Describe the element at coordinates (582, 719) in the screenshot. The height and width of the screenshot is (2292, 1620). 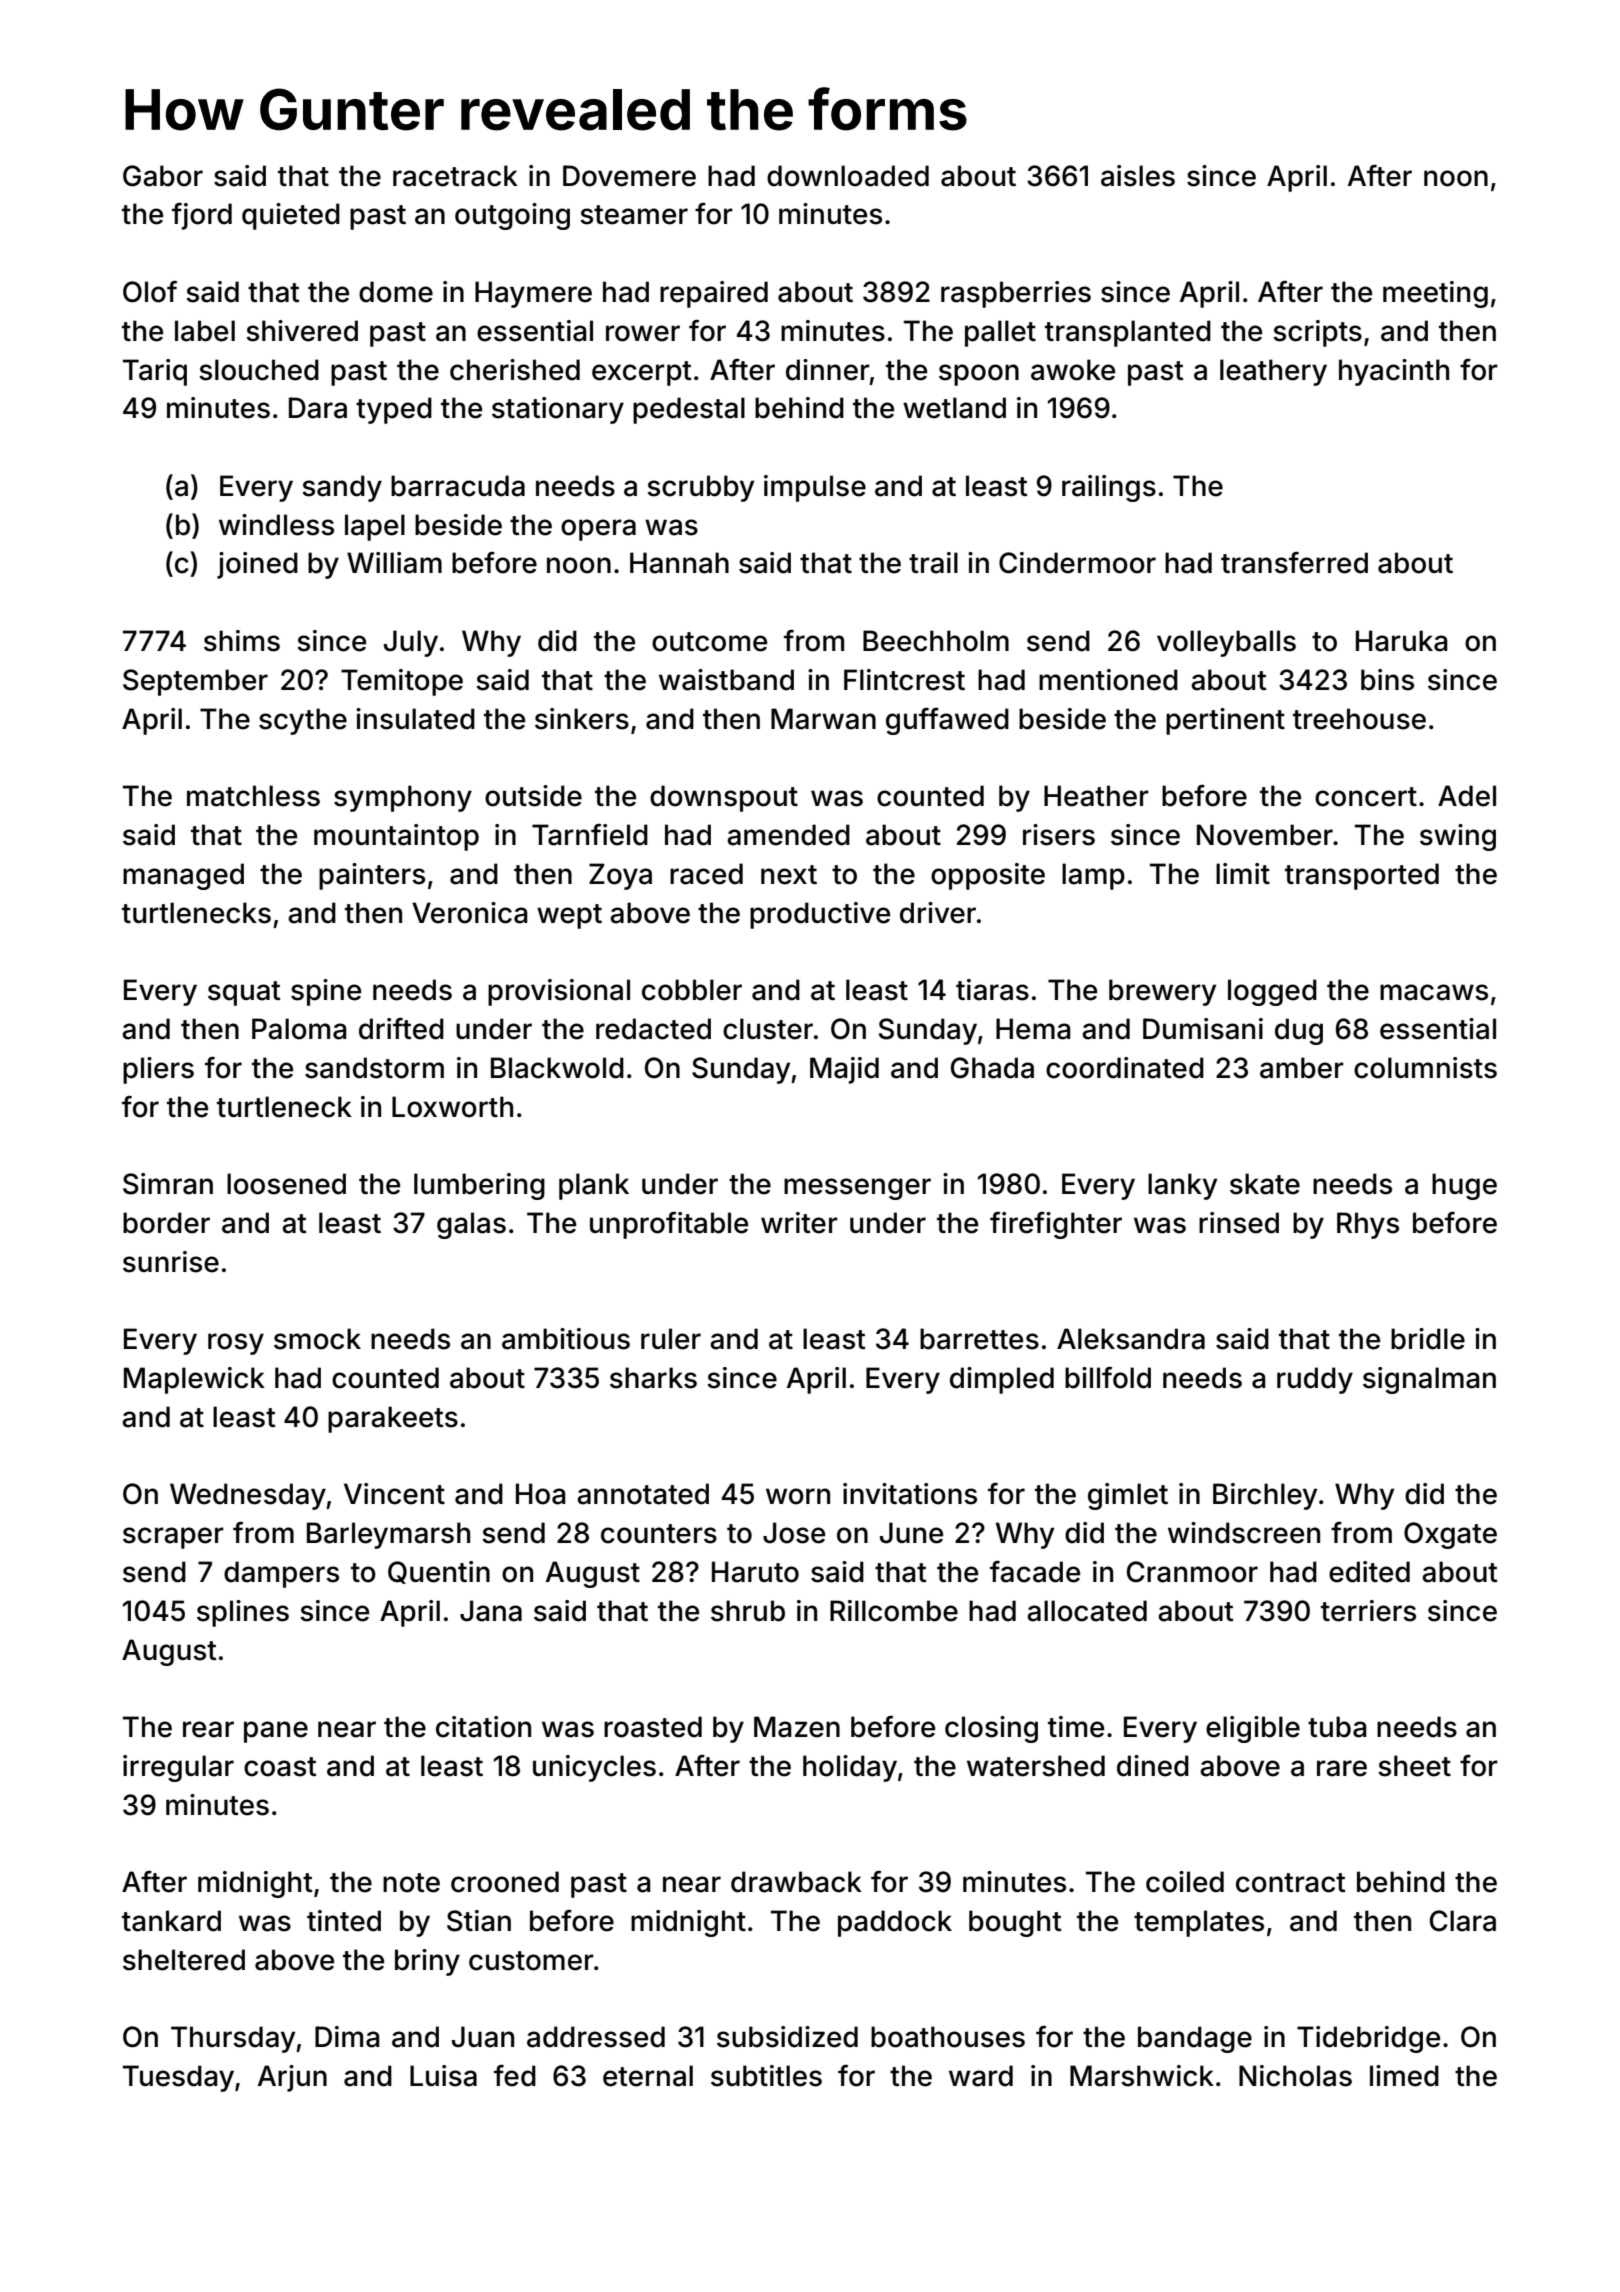
I see `sinkers` at that location.
